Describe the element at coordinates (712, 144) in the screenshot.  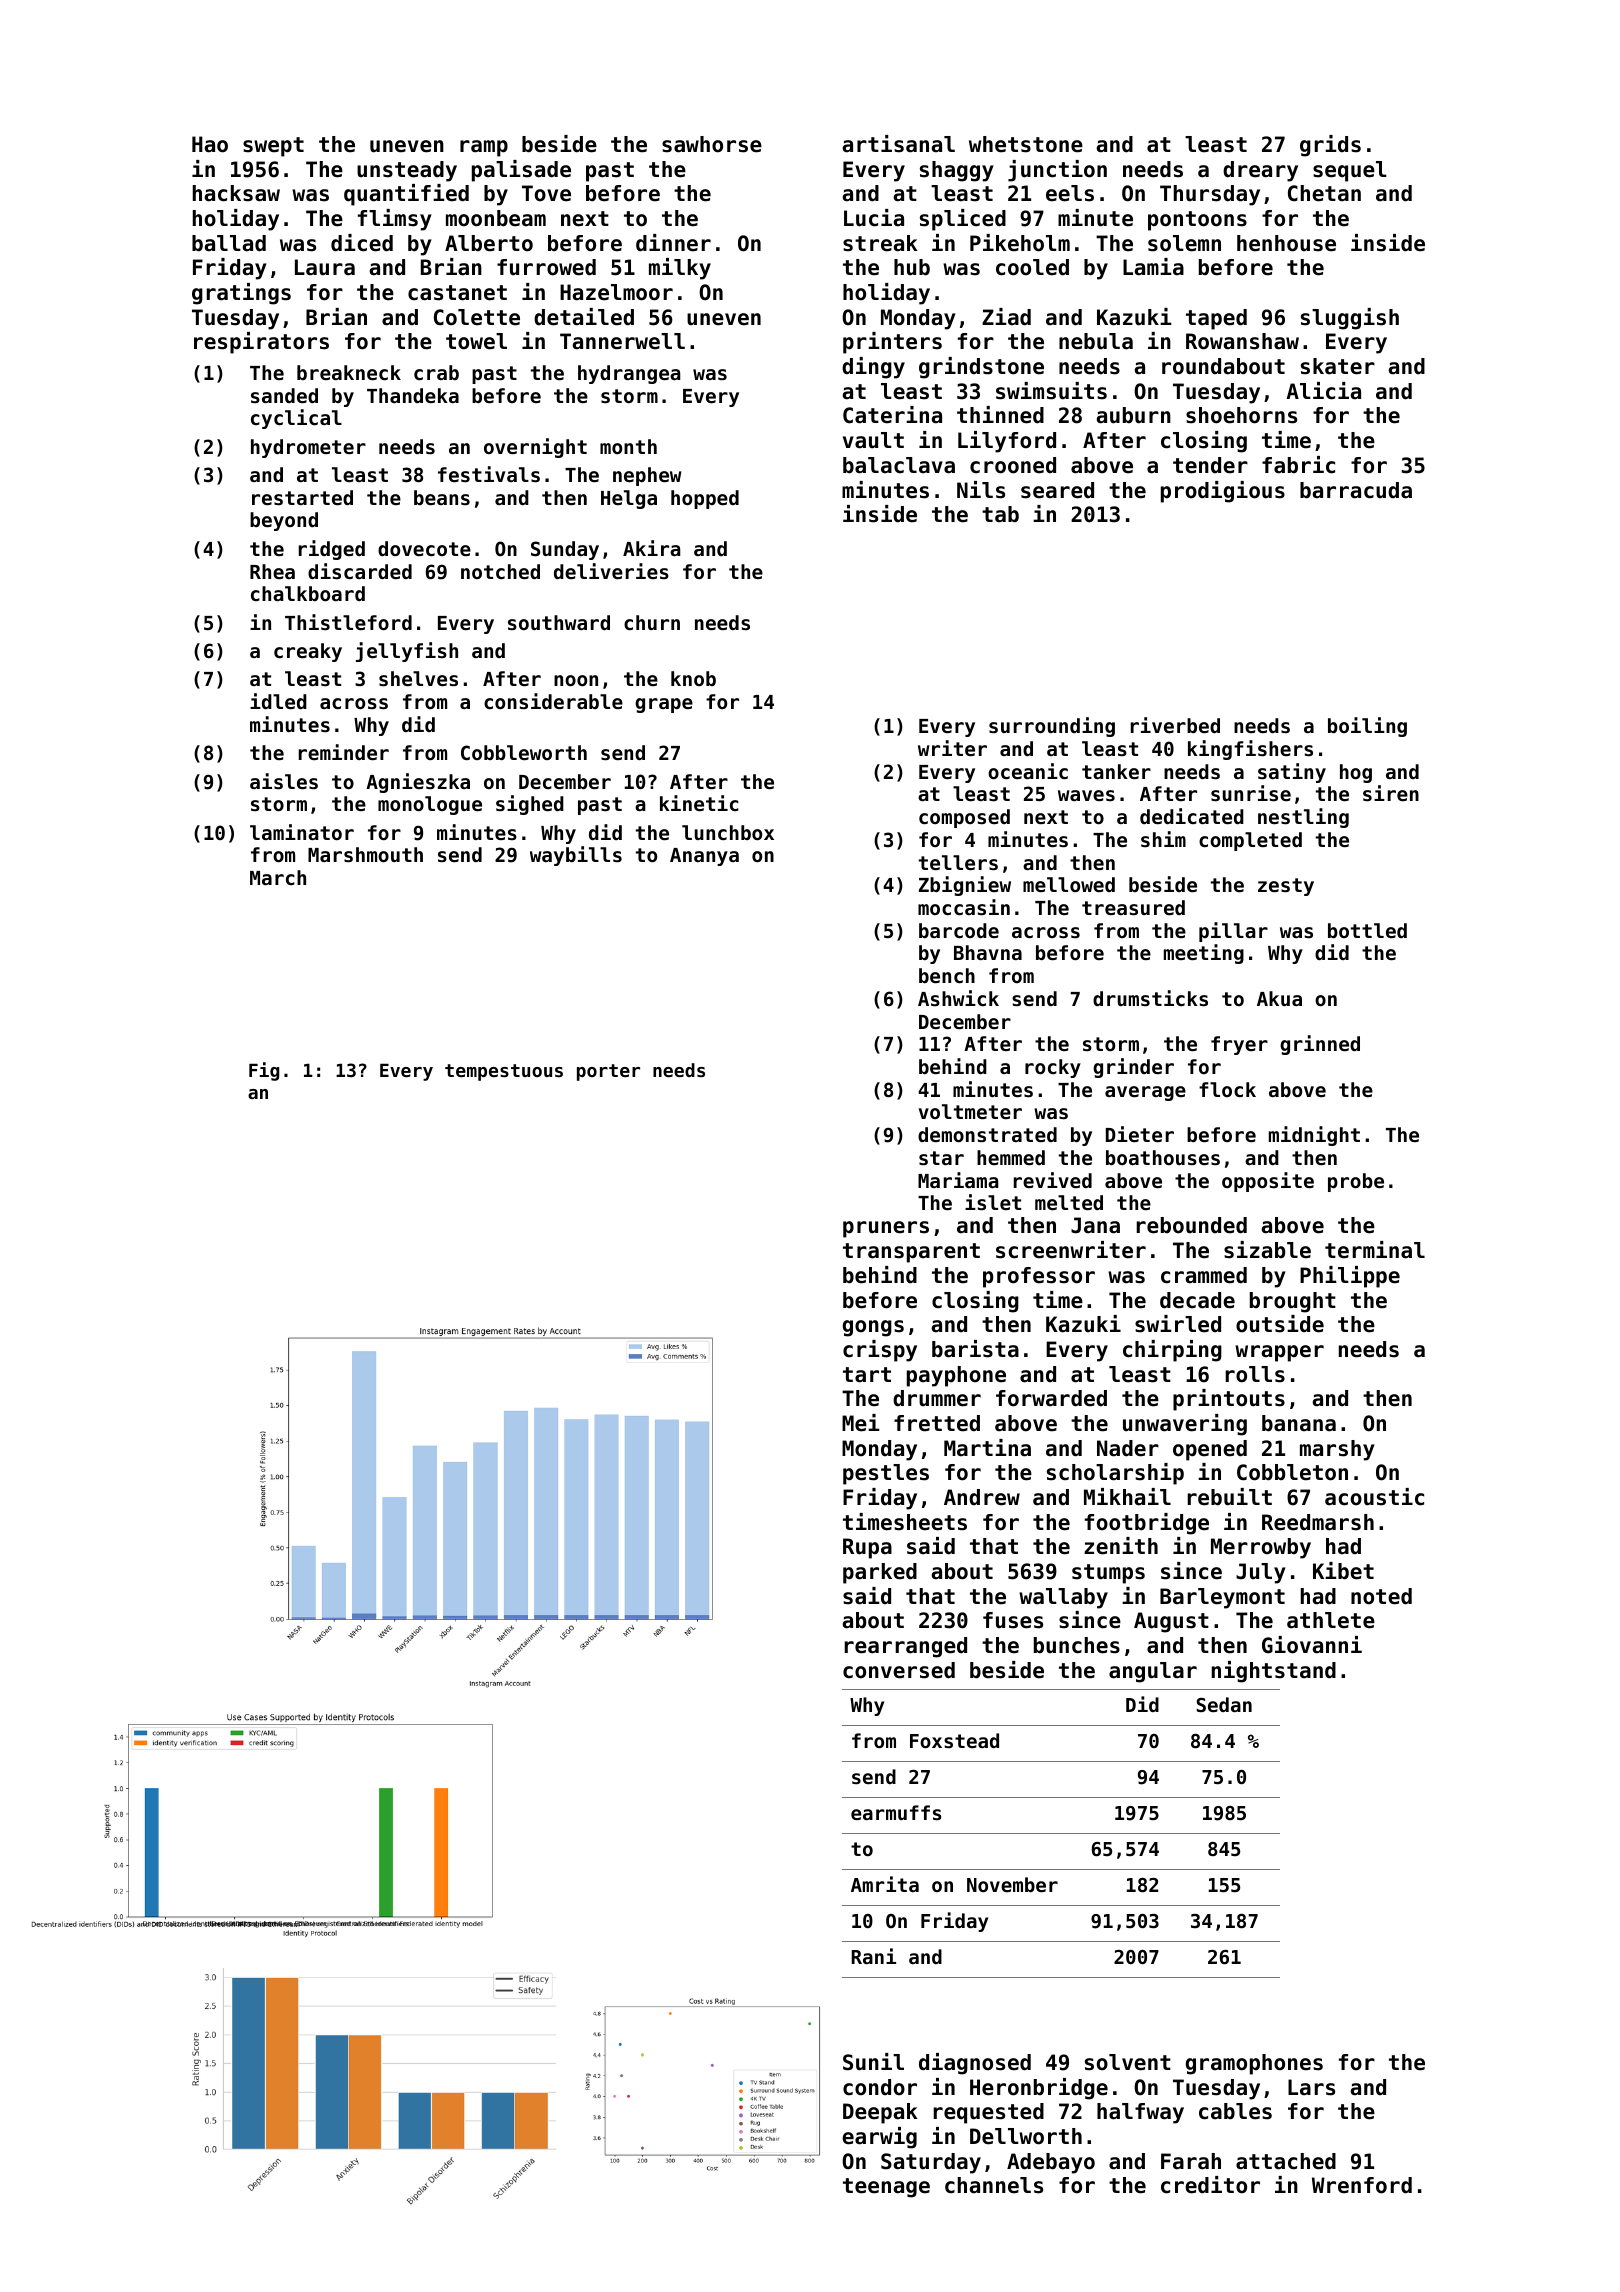
I see `sawhorse` at that location.
